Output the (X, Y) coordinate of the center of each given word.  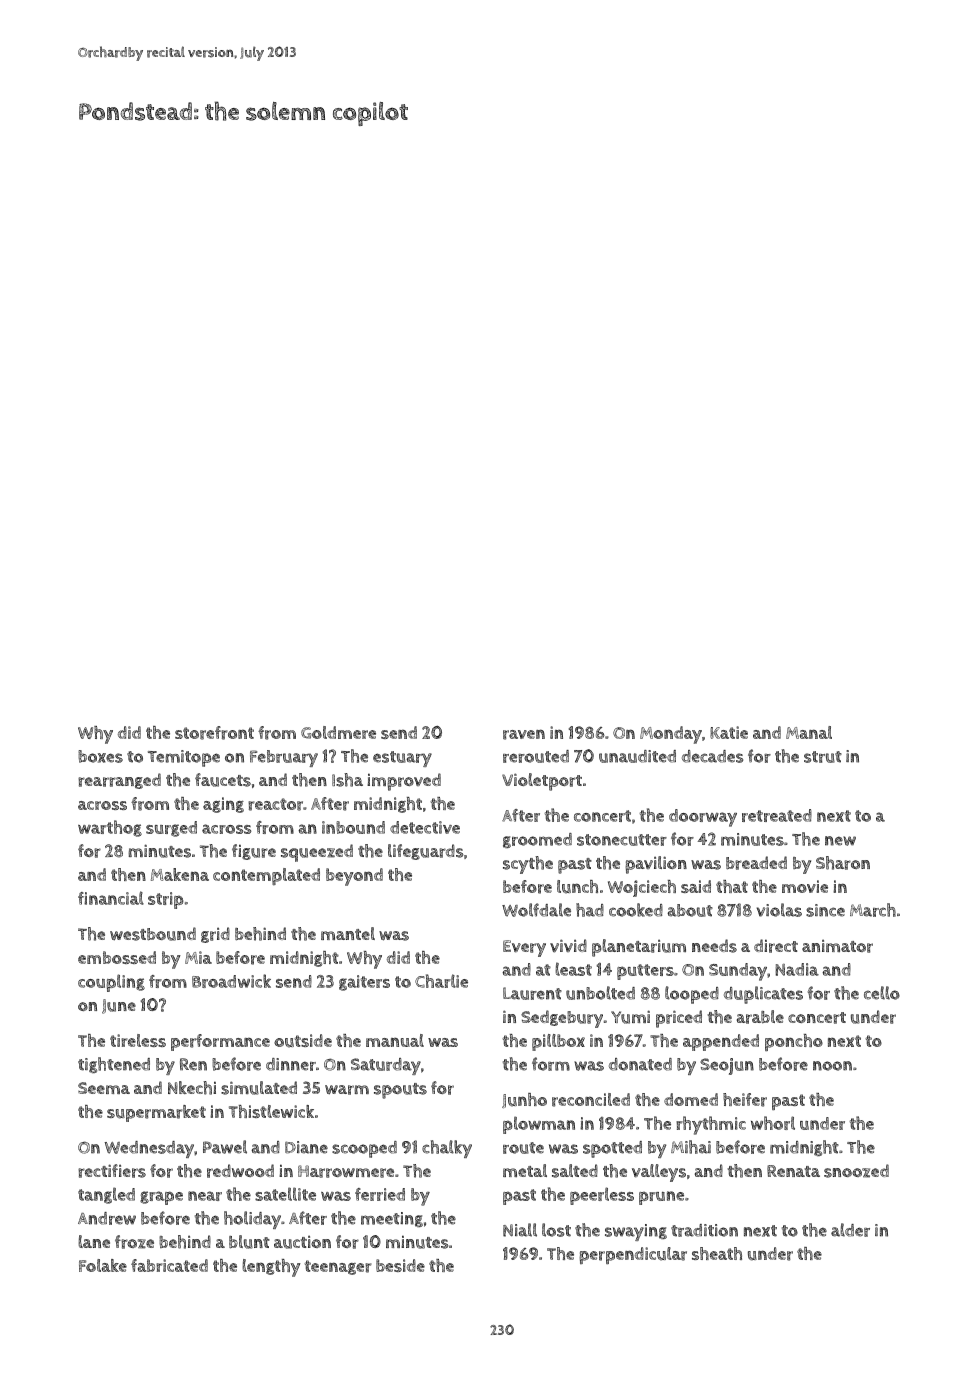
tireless (138, 1040)
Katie (729, 732)
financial (111, 898)
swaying (636, 1232)
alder (850, 1230)
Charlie (441, 981)
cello (882, 993)
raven (524, 734)
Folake (103, 1265)
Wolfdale (536, 910)
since (825, 910)
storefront (214, 733)
